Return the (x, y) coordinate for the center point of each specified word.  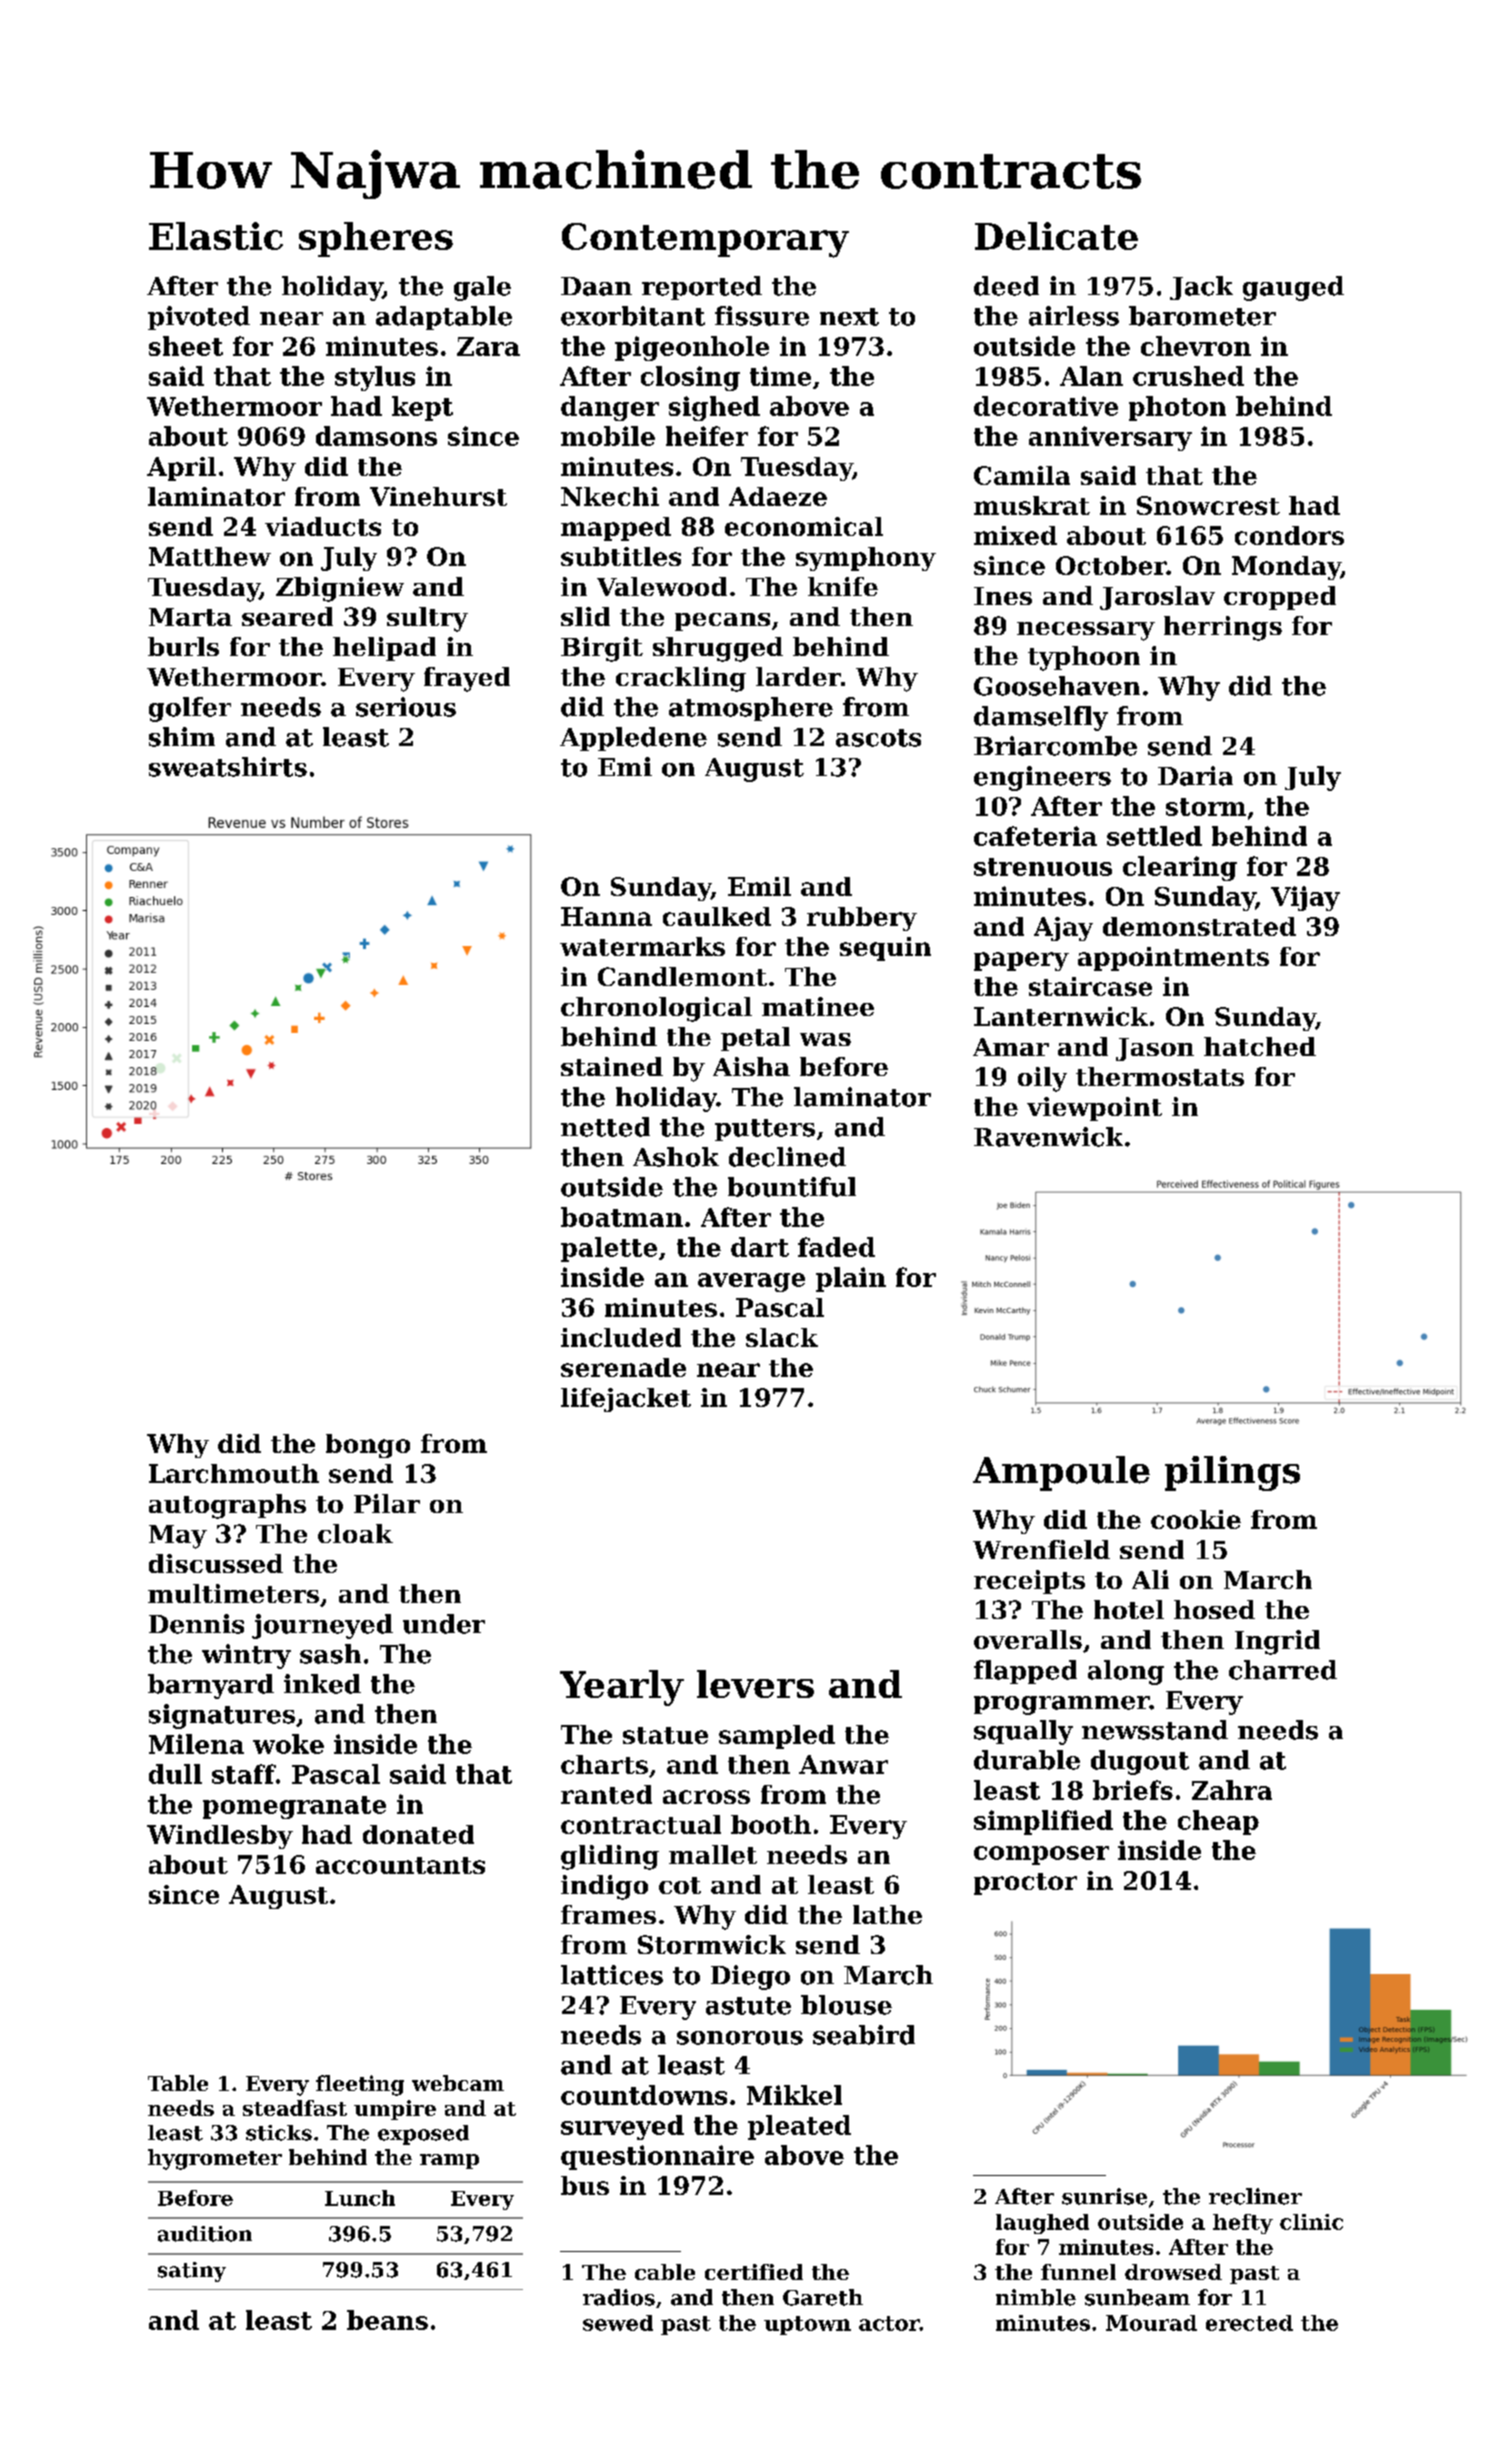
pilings (1232, 1473)
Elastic (216, 236)
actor (889, 2323)
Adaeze (778, 496)
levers (755, 1684)
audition (205, 2234)
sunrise (1104, 2196)
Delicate (1056, 236)
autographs (227, 1506)
